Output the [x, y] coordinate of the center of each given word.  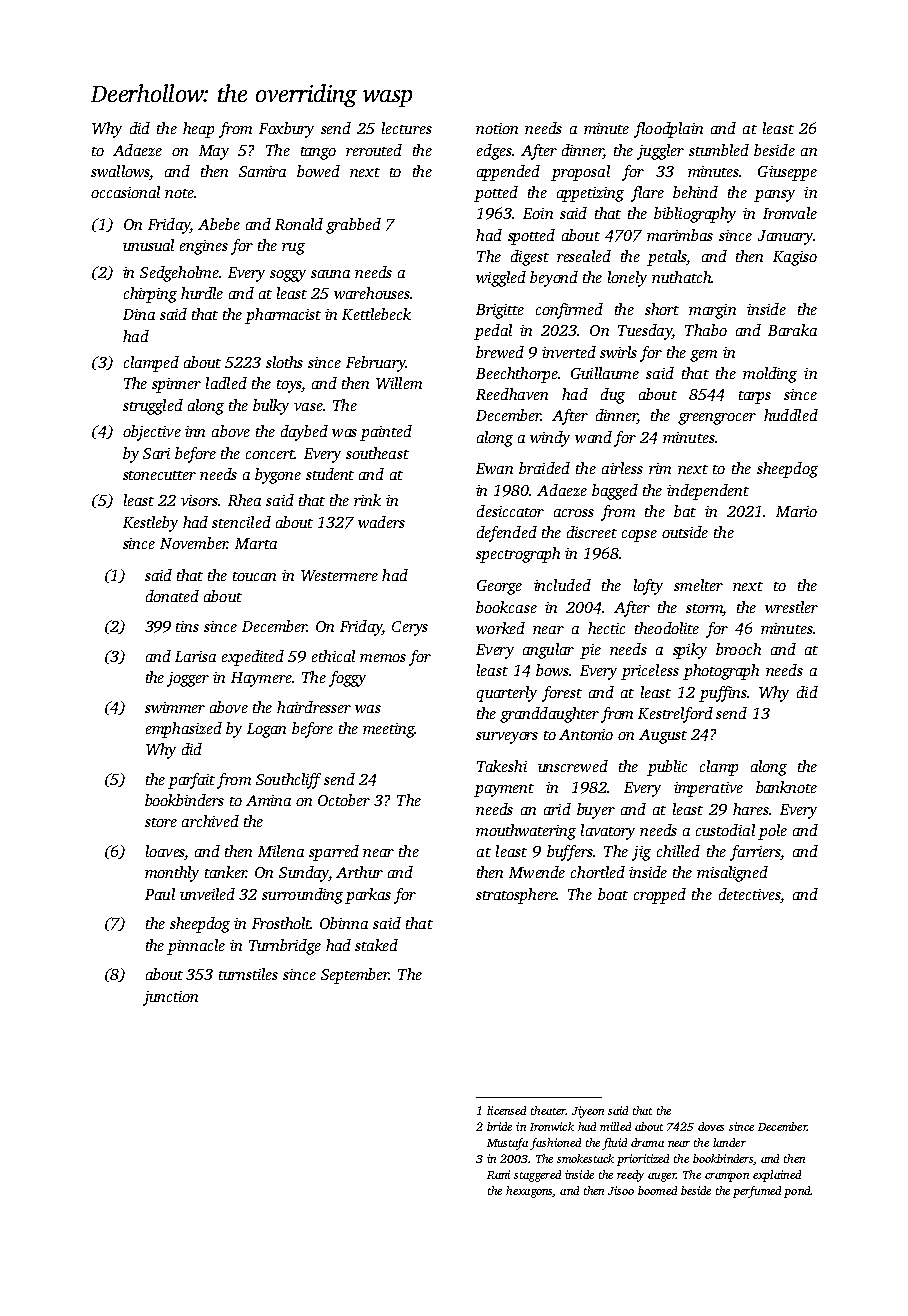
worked [500, 628]
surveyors [507, 738]
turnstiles [248, 974]
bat [685, 511]
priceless [650, 672]
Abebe [219, 224]
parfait [191, 781]
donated [172, 596]
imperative [708, 789]
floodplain [668, 130]
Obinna [344, 923]
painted [386, 433]
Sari [156, 453]
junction [170, 998]
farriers [755, 853]
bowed [318, 171]
